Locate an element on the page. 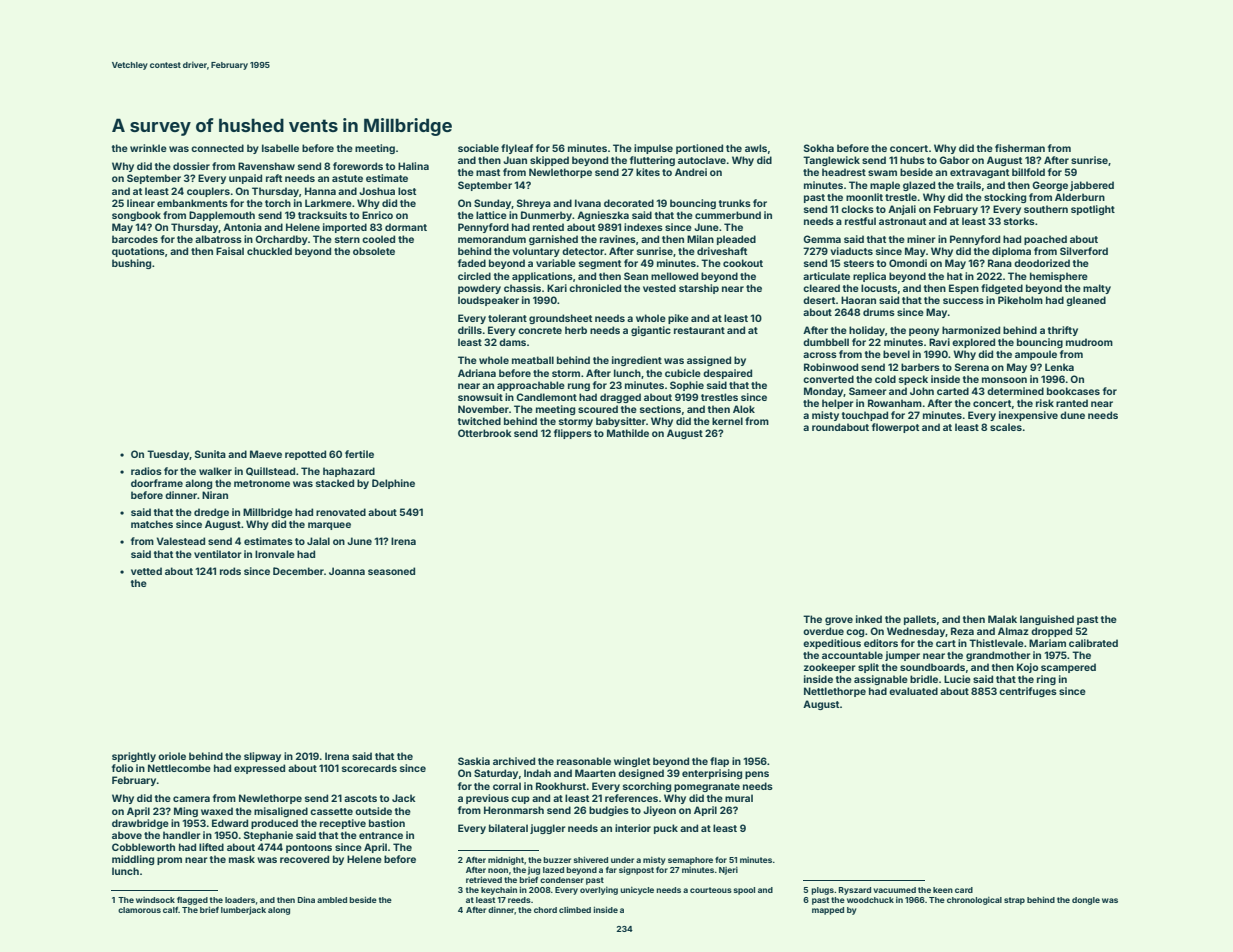 The width and height of the image is (1233, 952). mast is located at coordinates (488, 172).
